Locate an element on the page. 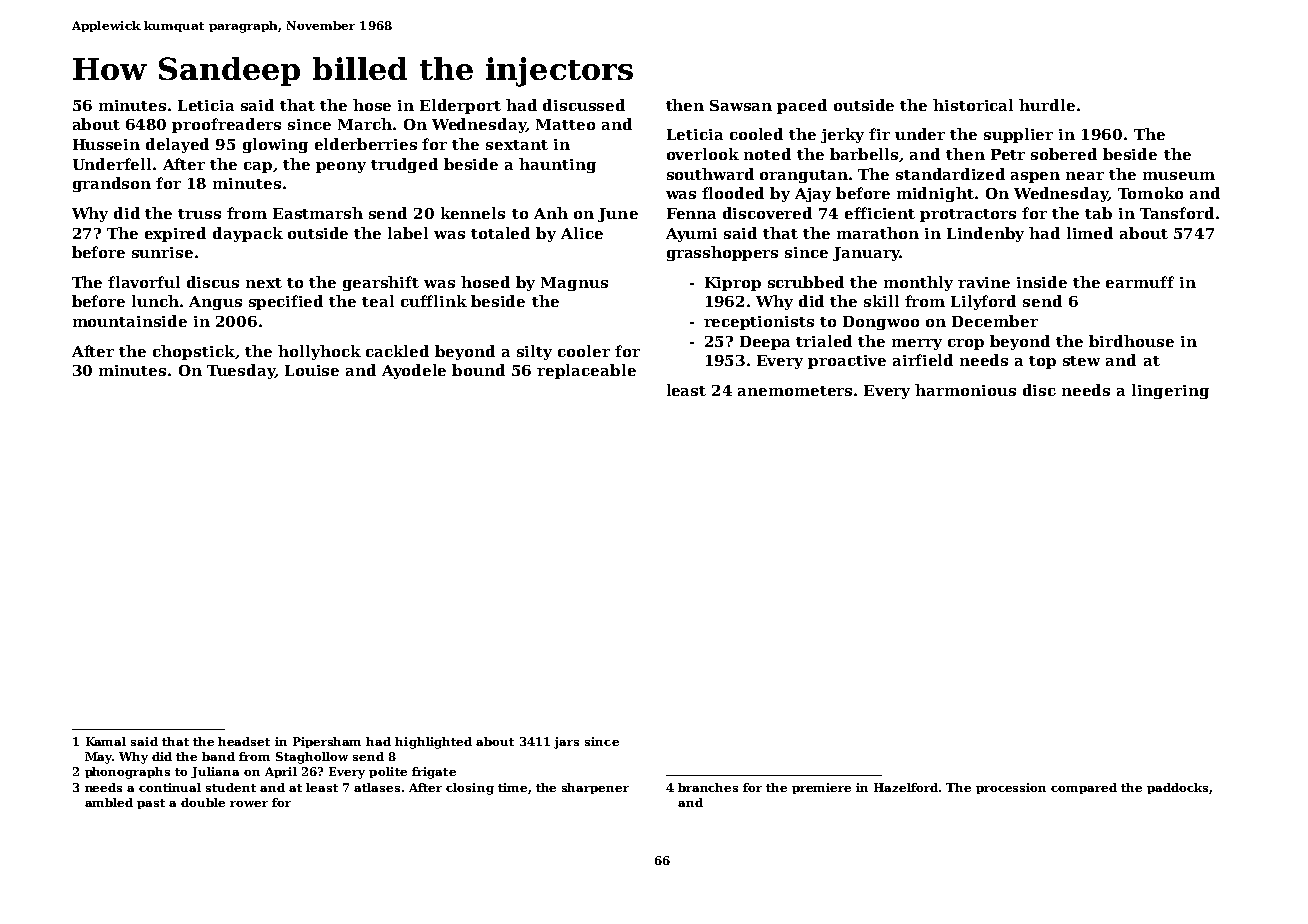  compared is located at coordinates (1084, 788).
